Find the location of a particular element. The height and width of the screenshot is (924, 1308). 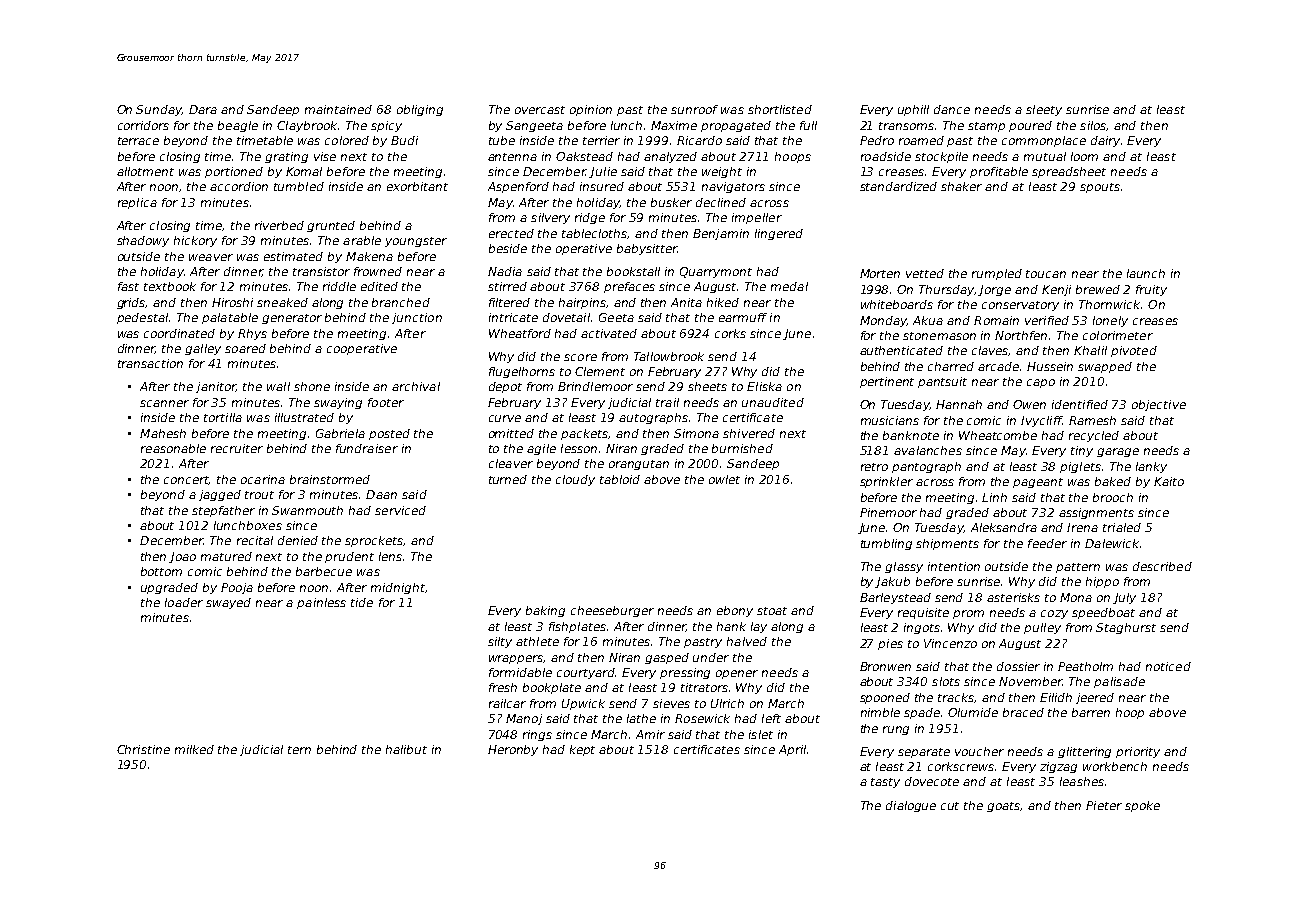

leashes is located at coordinates (1082, 781).
